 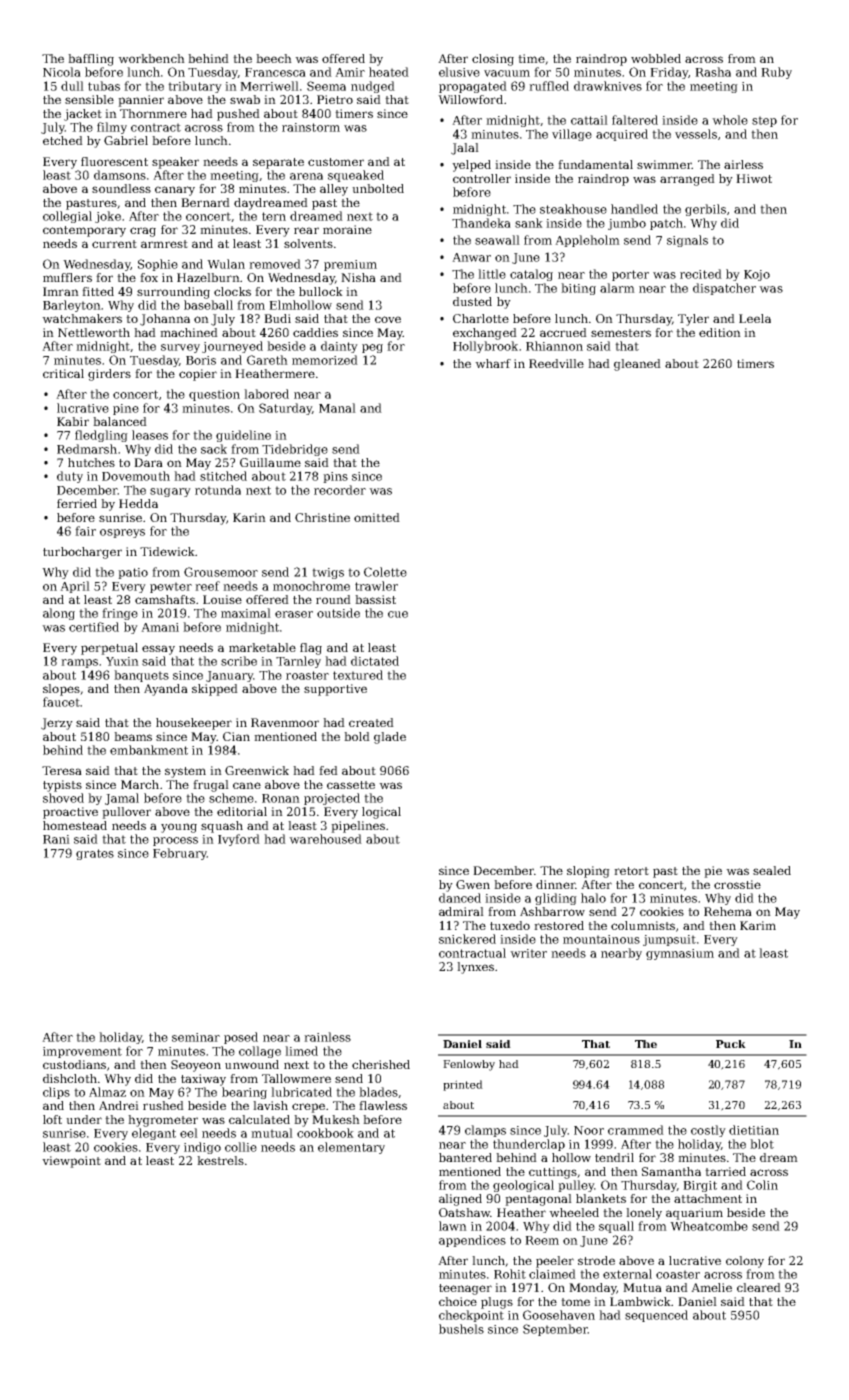 I want to click on exchanged, so click(x=485, y=334).
